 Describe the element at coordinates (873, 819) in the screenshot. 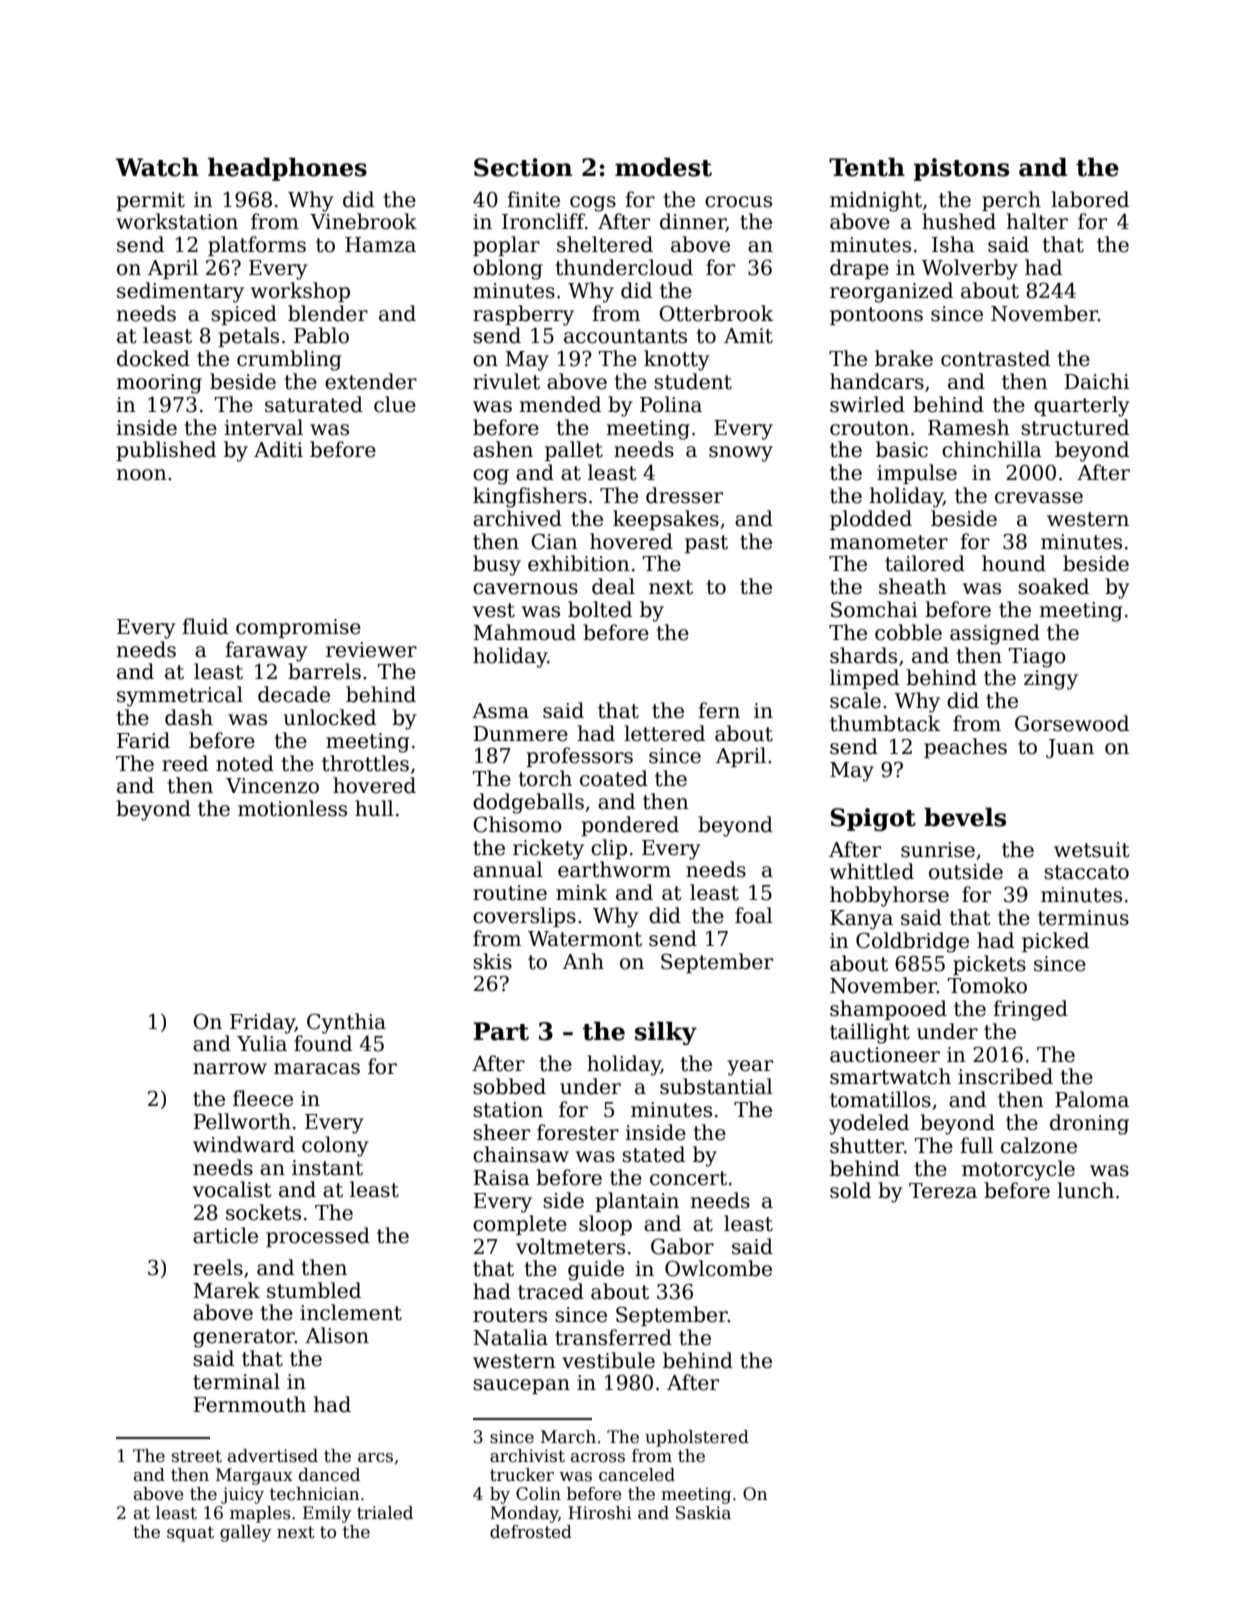

I see `Spigot` at that location.
